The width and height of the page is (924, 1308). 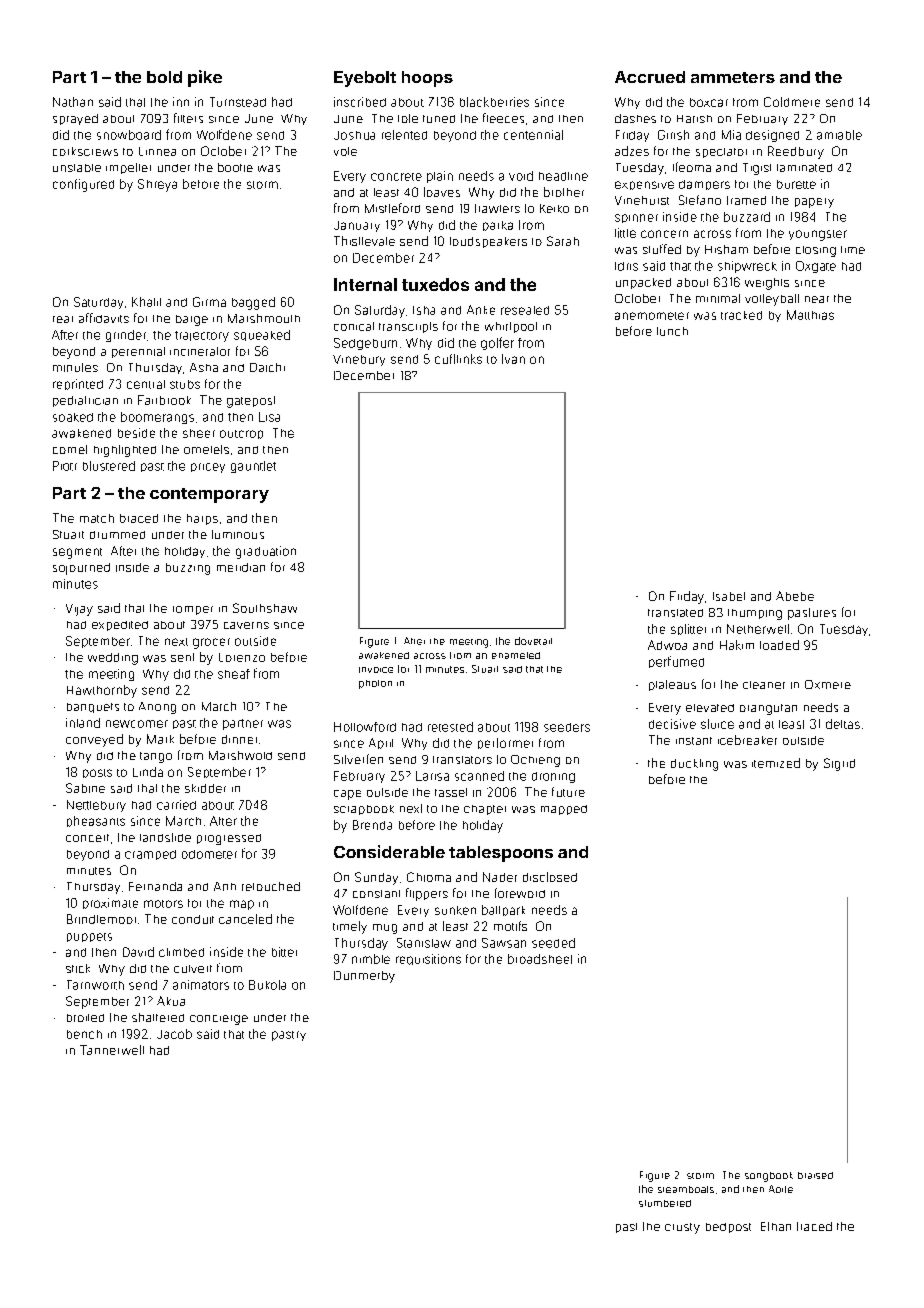 I want to click on songbook, so click(x=769, y=1177).
